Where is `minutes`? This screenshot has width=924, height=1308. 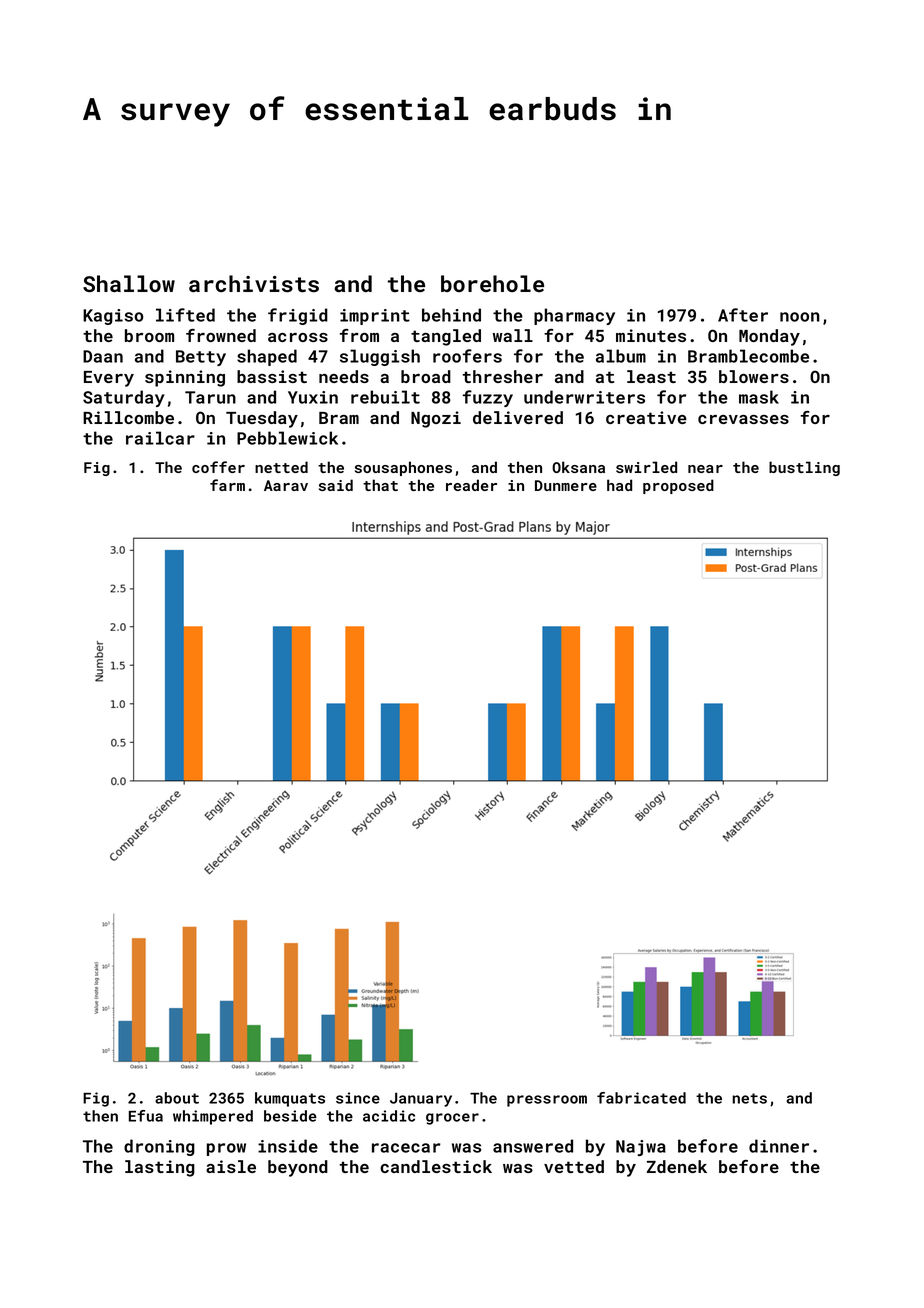
minutes is located at coordinates (651, 335).
